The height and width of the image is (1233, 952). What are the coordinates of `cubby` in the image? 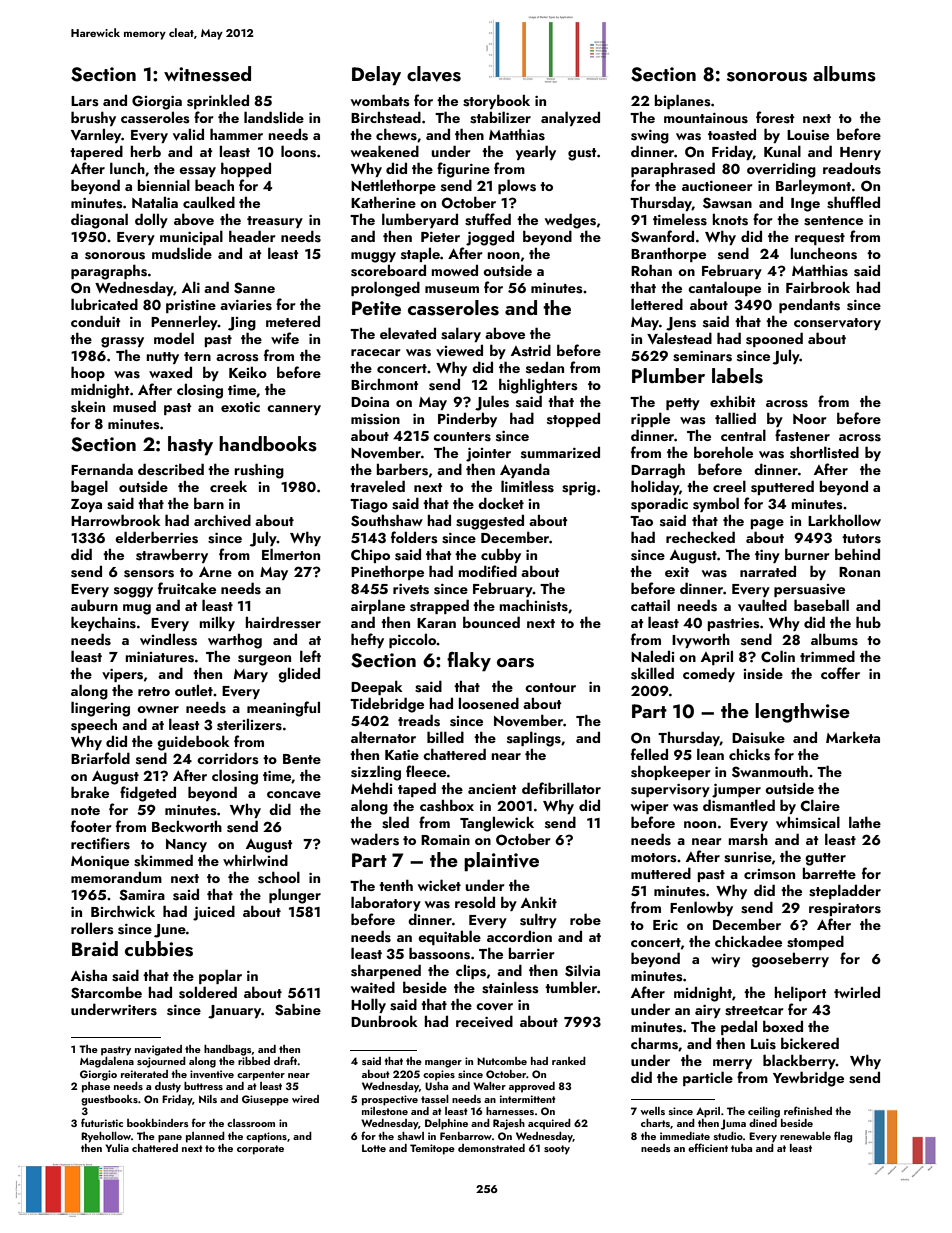 It's located at (501, 555).
